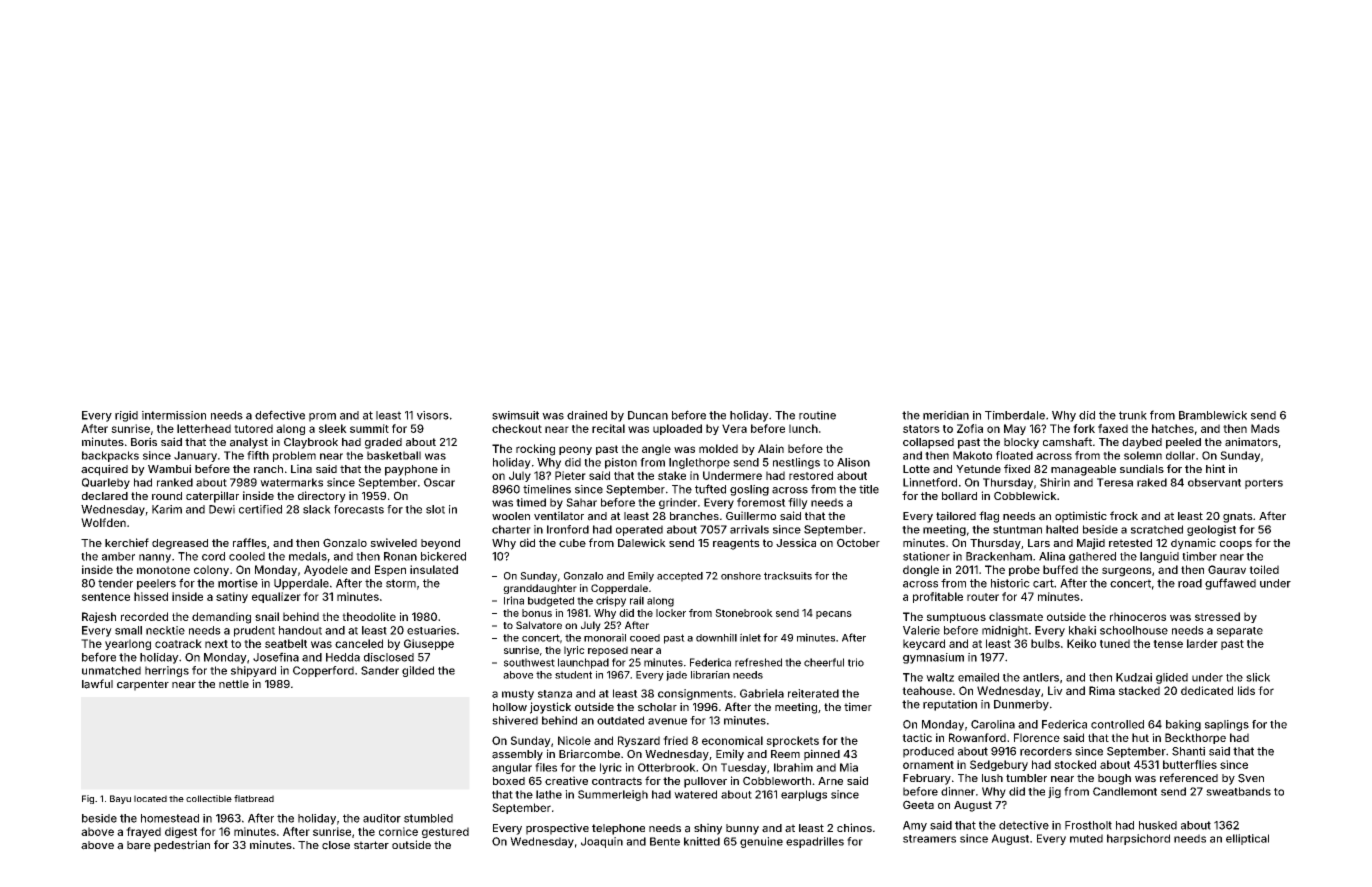 The image size is (1372, 887). What do you see at coordinates (617, 781) in the document?
I see `contracts` at bounding box center [617, 781].
